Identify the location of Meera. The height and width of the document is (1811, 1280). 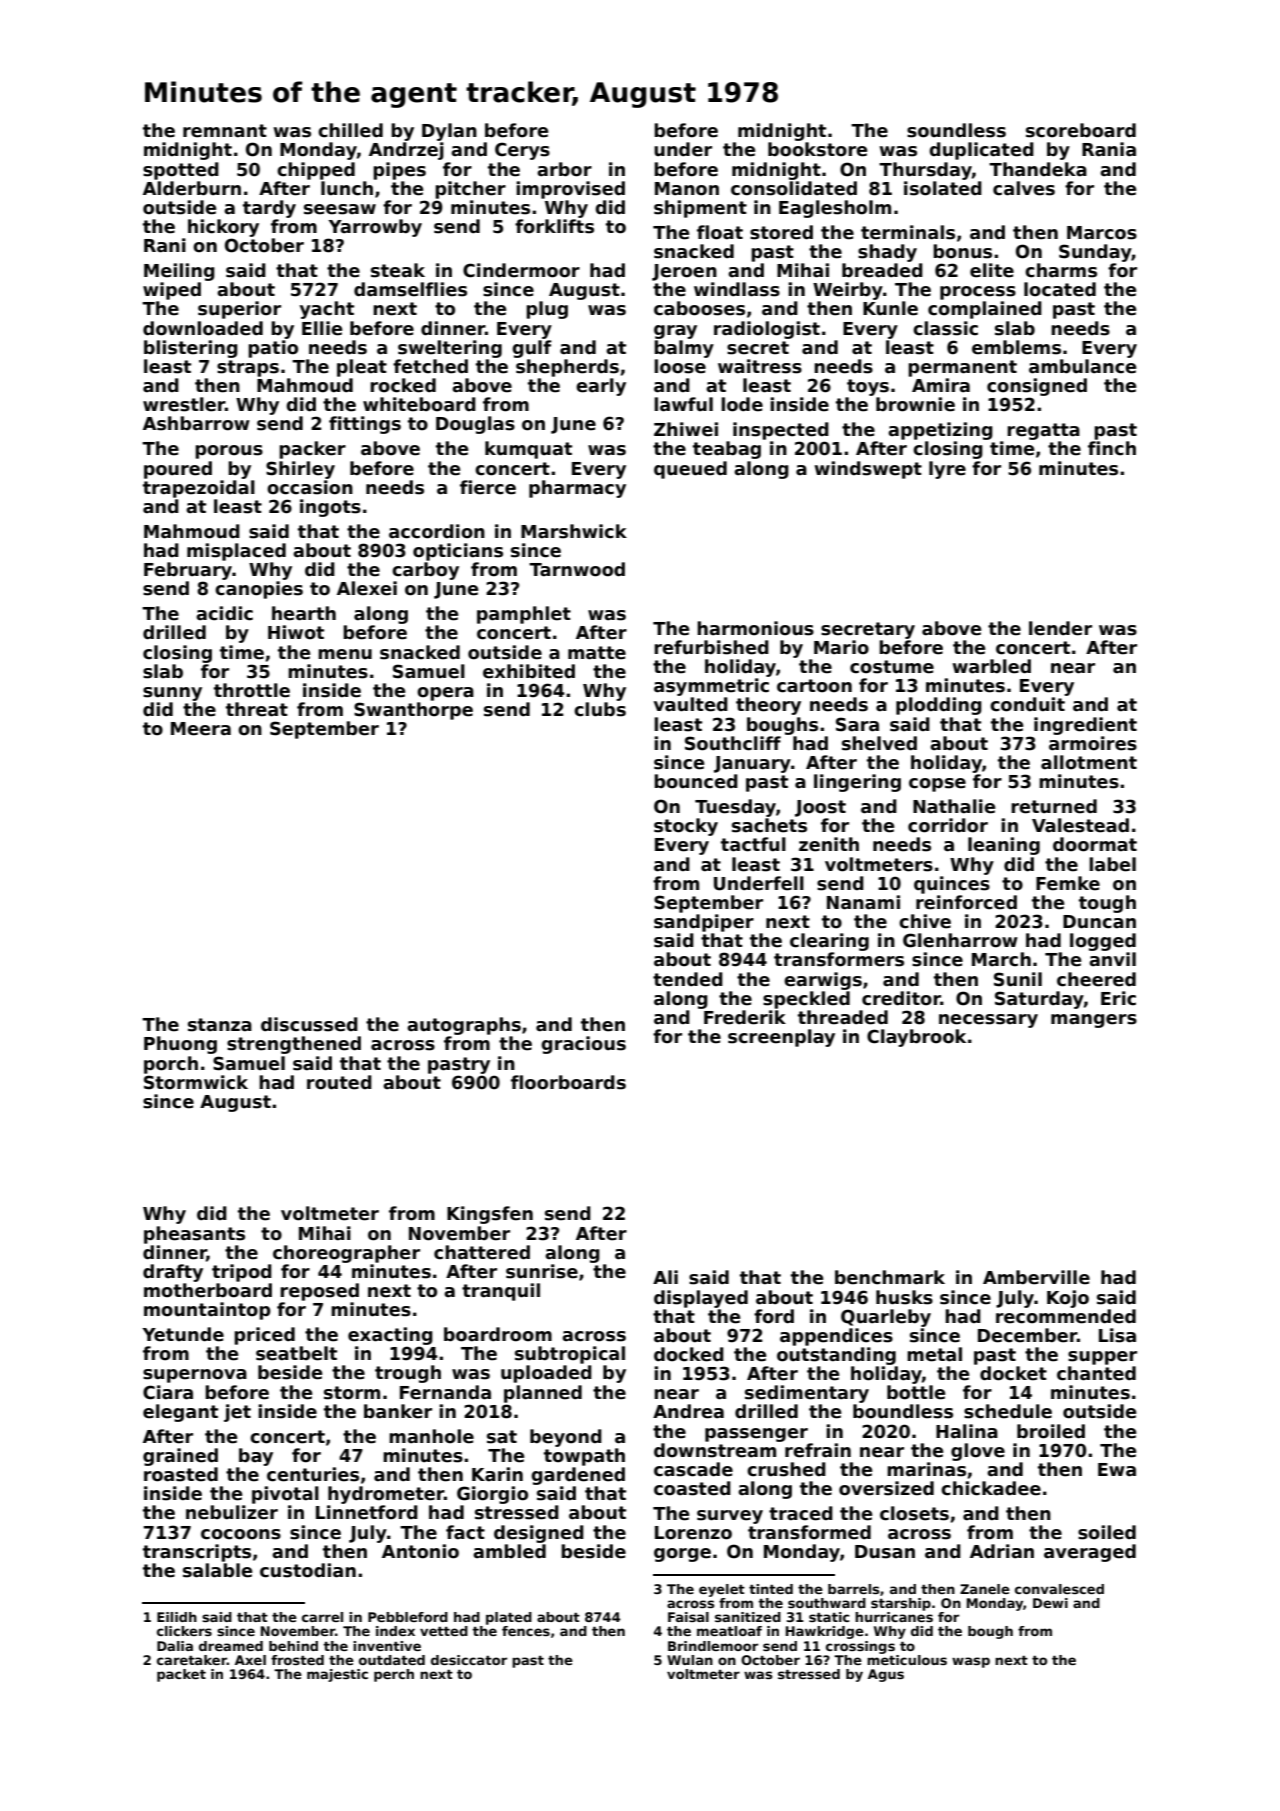
(201, 729).
